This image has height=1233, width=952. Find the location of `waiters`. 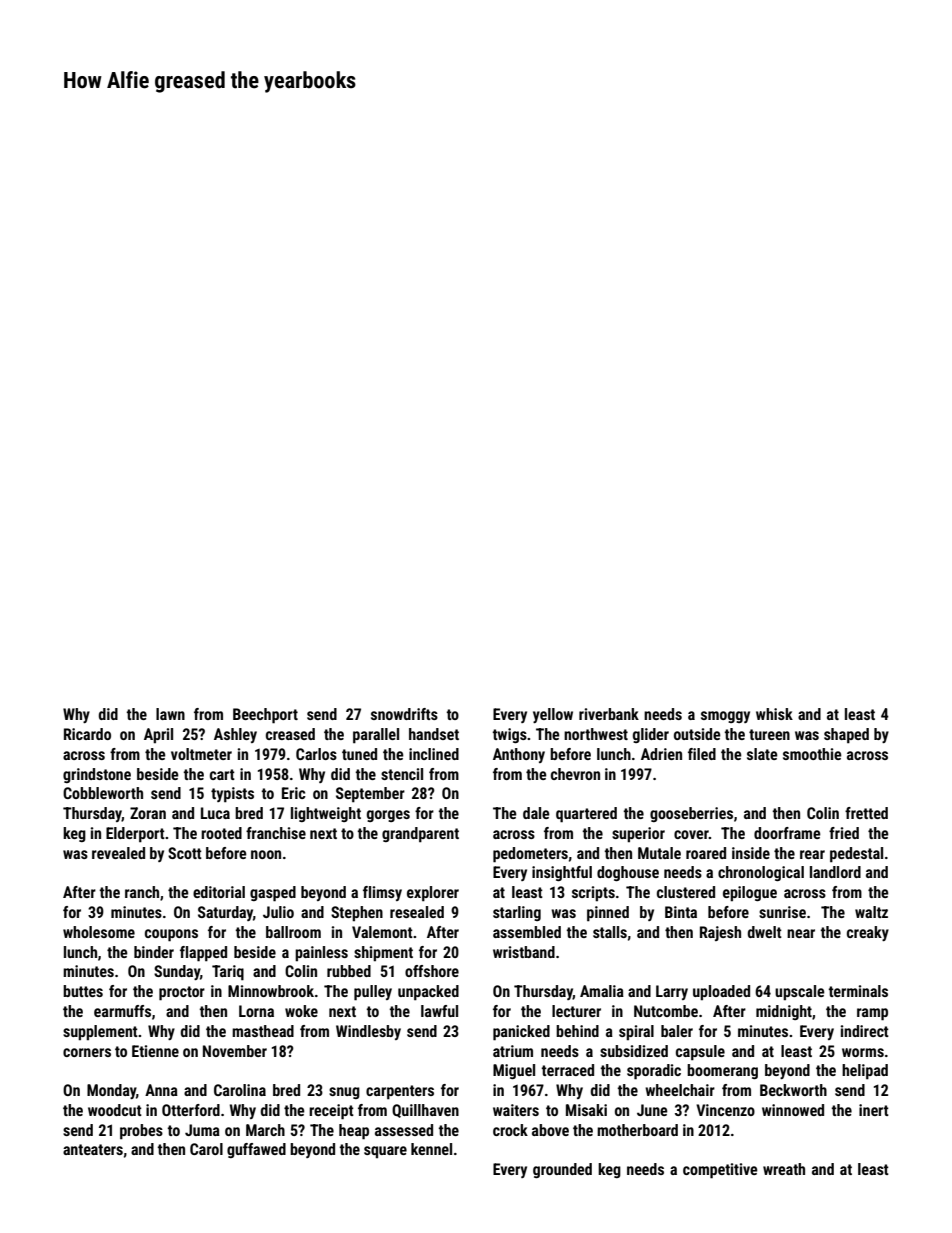

waiters is located at coordinates (516, 1110).
